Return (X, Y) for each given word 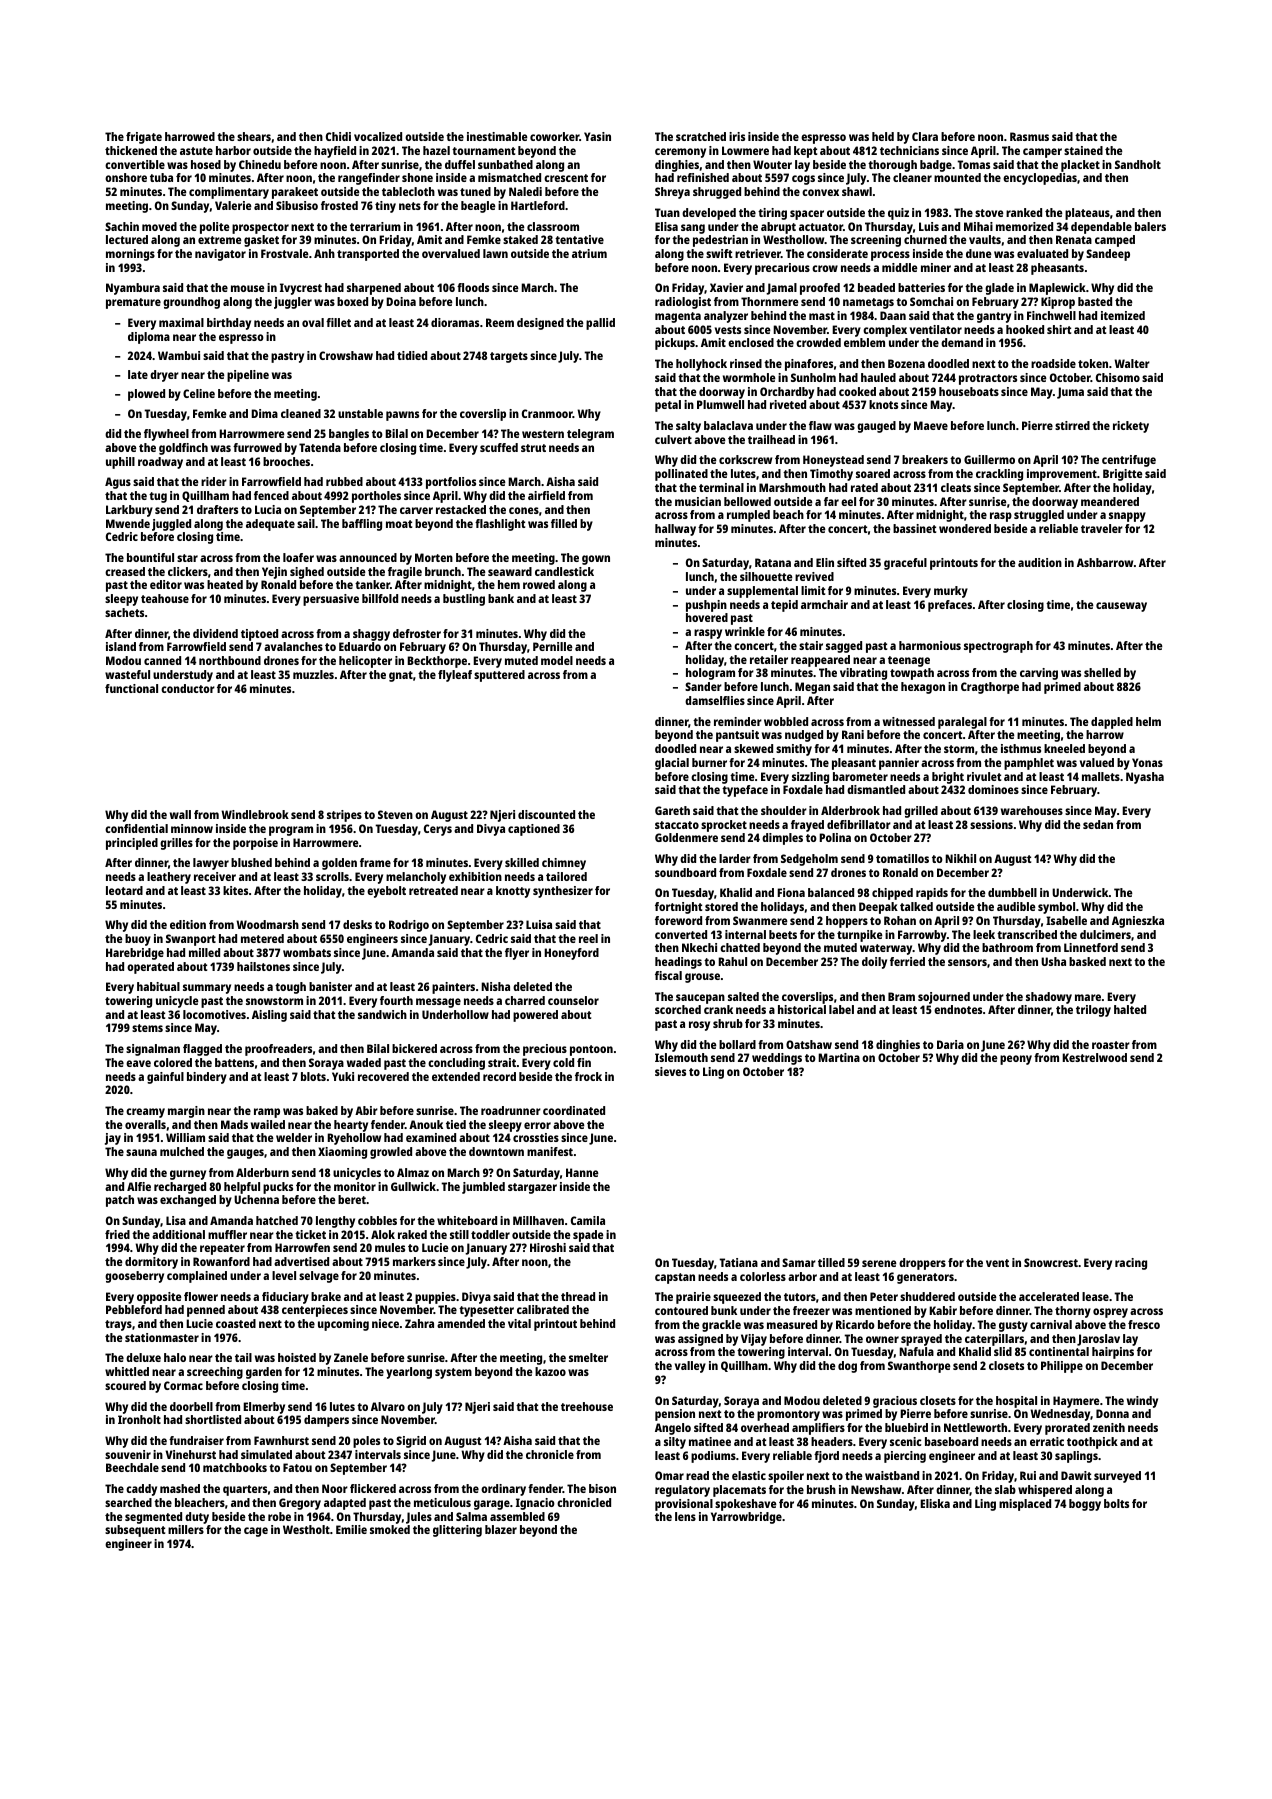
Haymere (1076, 1402)
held (883, 136)
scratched (701, 136)
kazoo (550, 1371)
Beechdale (132, 1467)
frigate (144, 138)
